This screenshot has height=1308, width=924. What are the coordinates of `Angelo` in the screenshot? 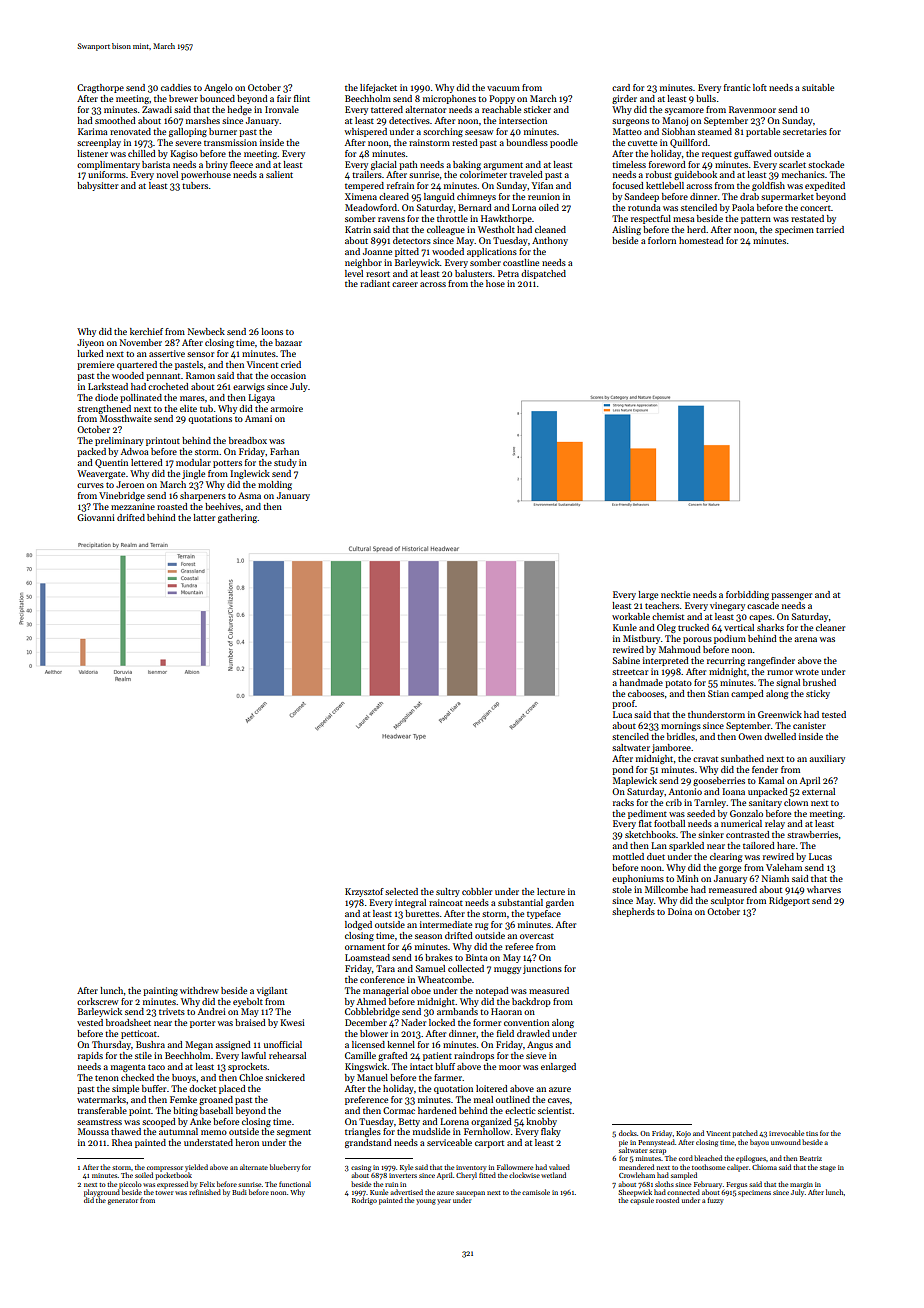 It's located at (218, 88).
